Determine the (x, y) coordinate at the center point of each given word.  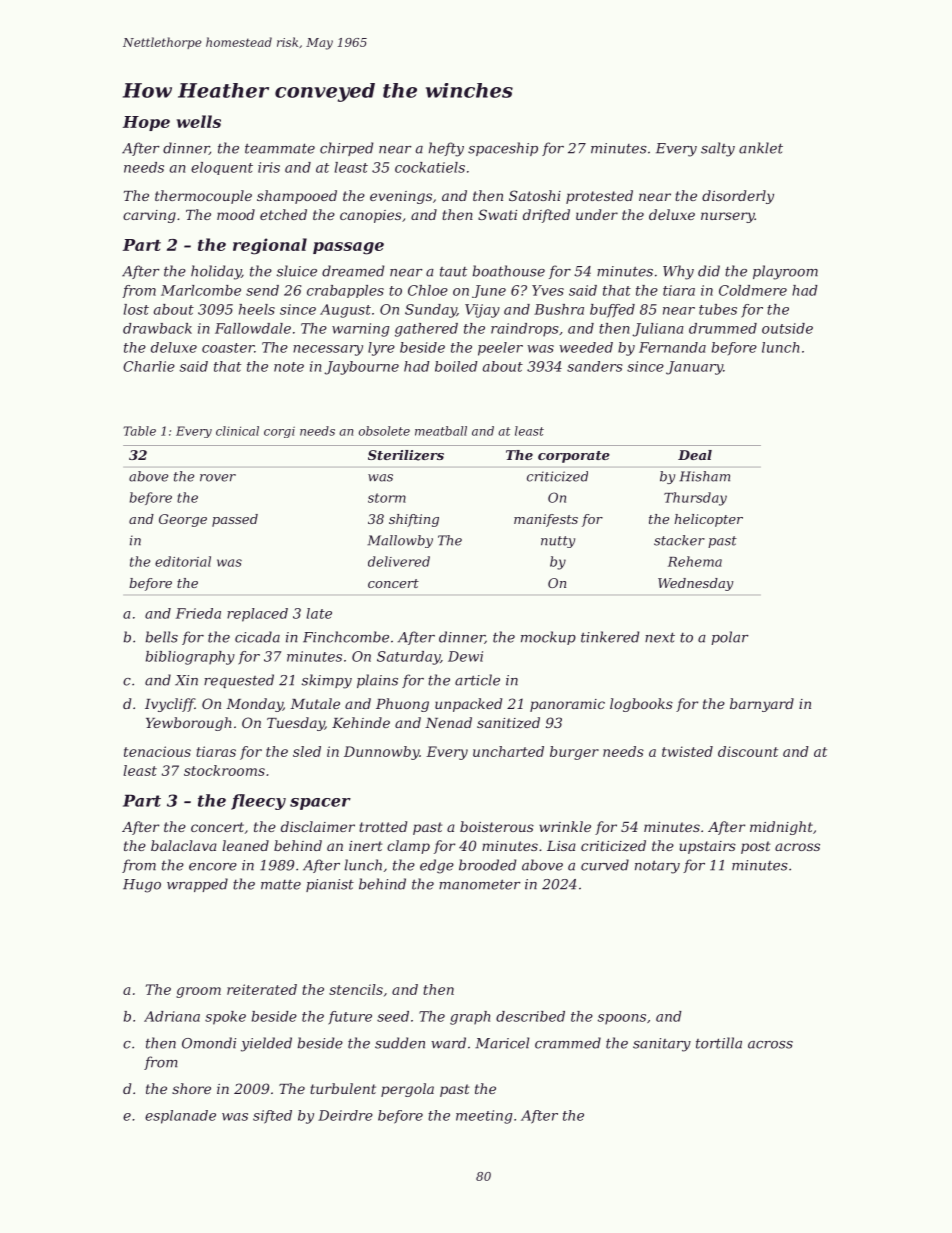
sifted (272, 1117)
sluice (297, 271)
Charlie (149, 366)
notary (657, 867)
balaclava (184, 845)
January (694, 368)
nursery (728, 217)
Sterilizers (406, 455)
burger (574, 753)
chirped (346, 149)
